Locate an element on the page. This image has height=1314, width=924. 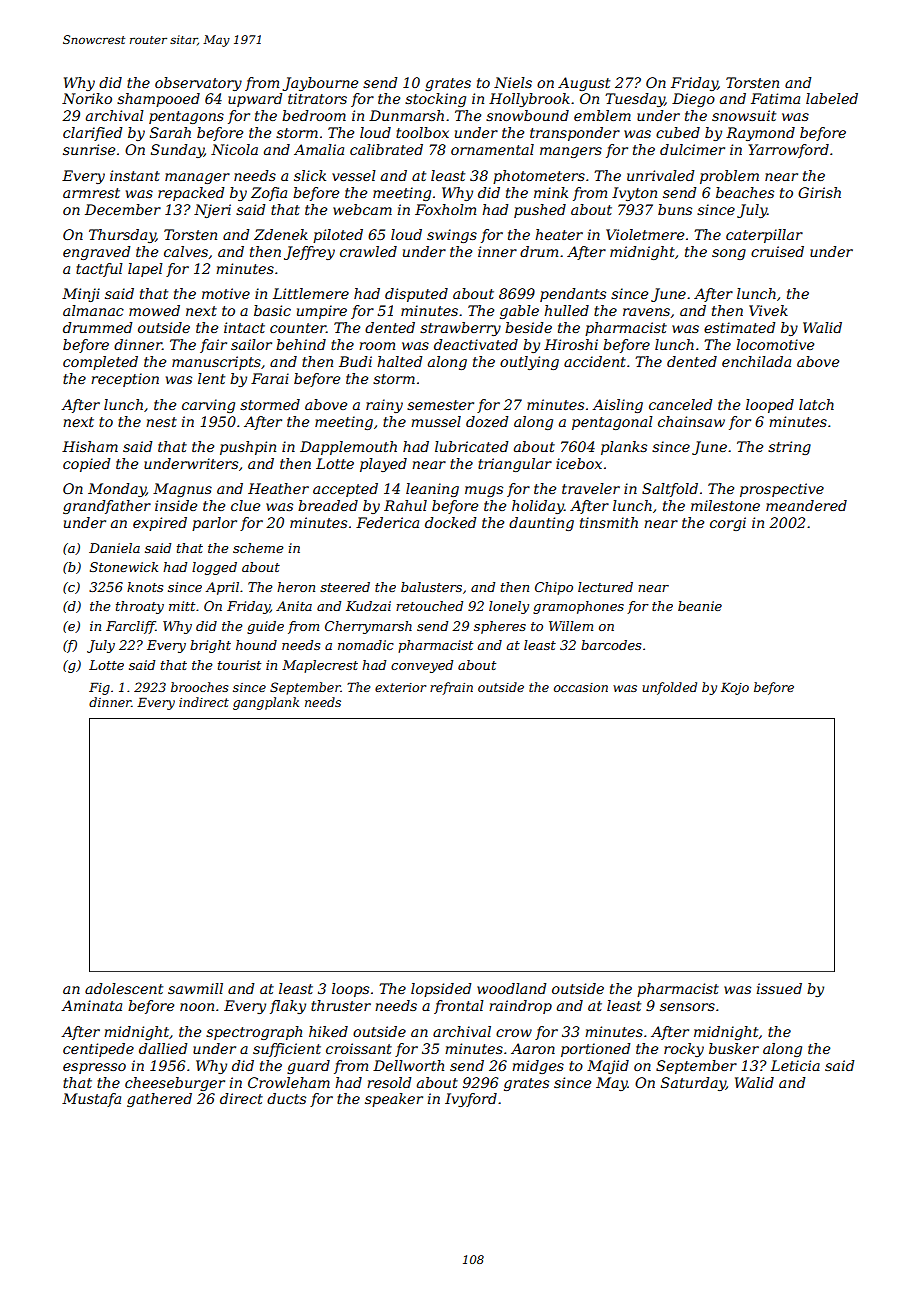
Diego is located at coordinates (693, 100).
